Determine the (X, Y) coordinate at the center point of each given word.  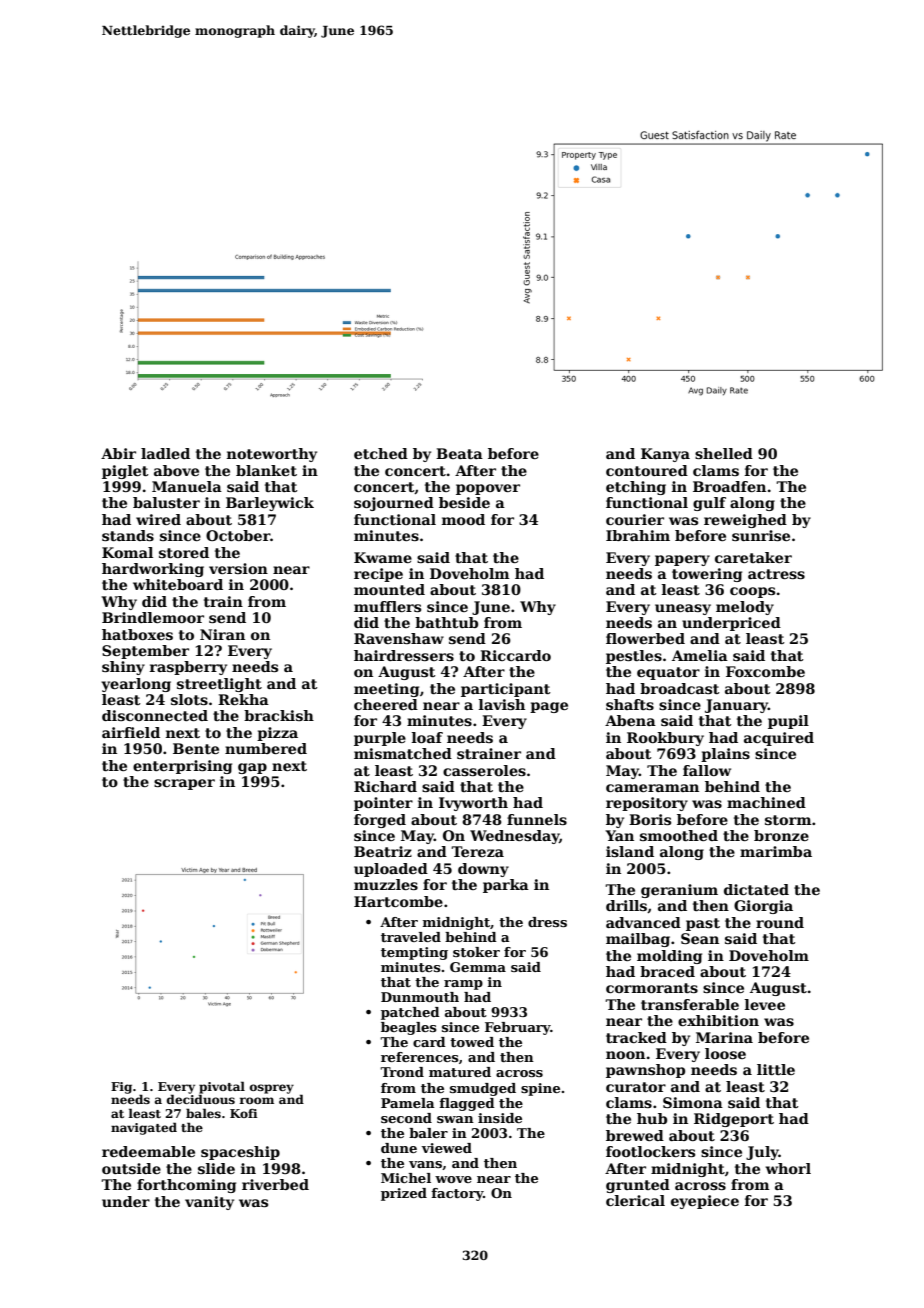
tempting (414, 953)
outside (131, 1168)
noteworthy (272, 455)
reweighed (745, 521)
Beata (459, 453)
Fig (121, 1088)
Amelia (700, 655)
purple (380, 739)
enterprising (182, 767)
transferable (690, 1004)
